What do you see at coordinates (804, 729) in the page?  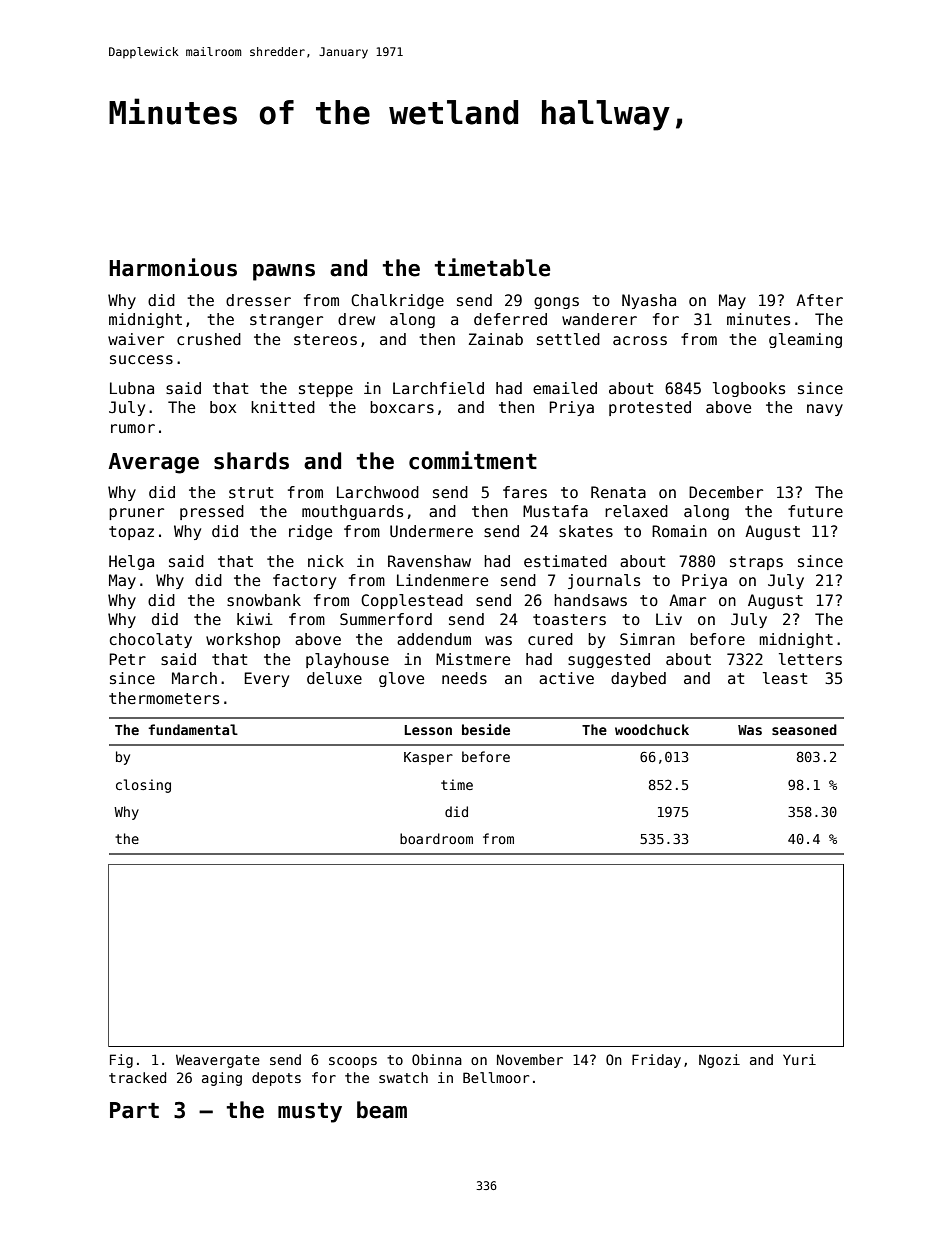 I see `seasoned` at bounding box center [804, 729].
